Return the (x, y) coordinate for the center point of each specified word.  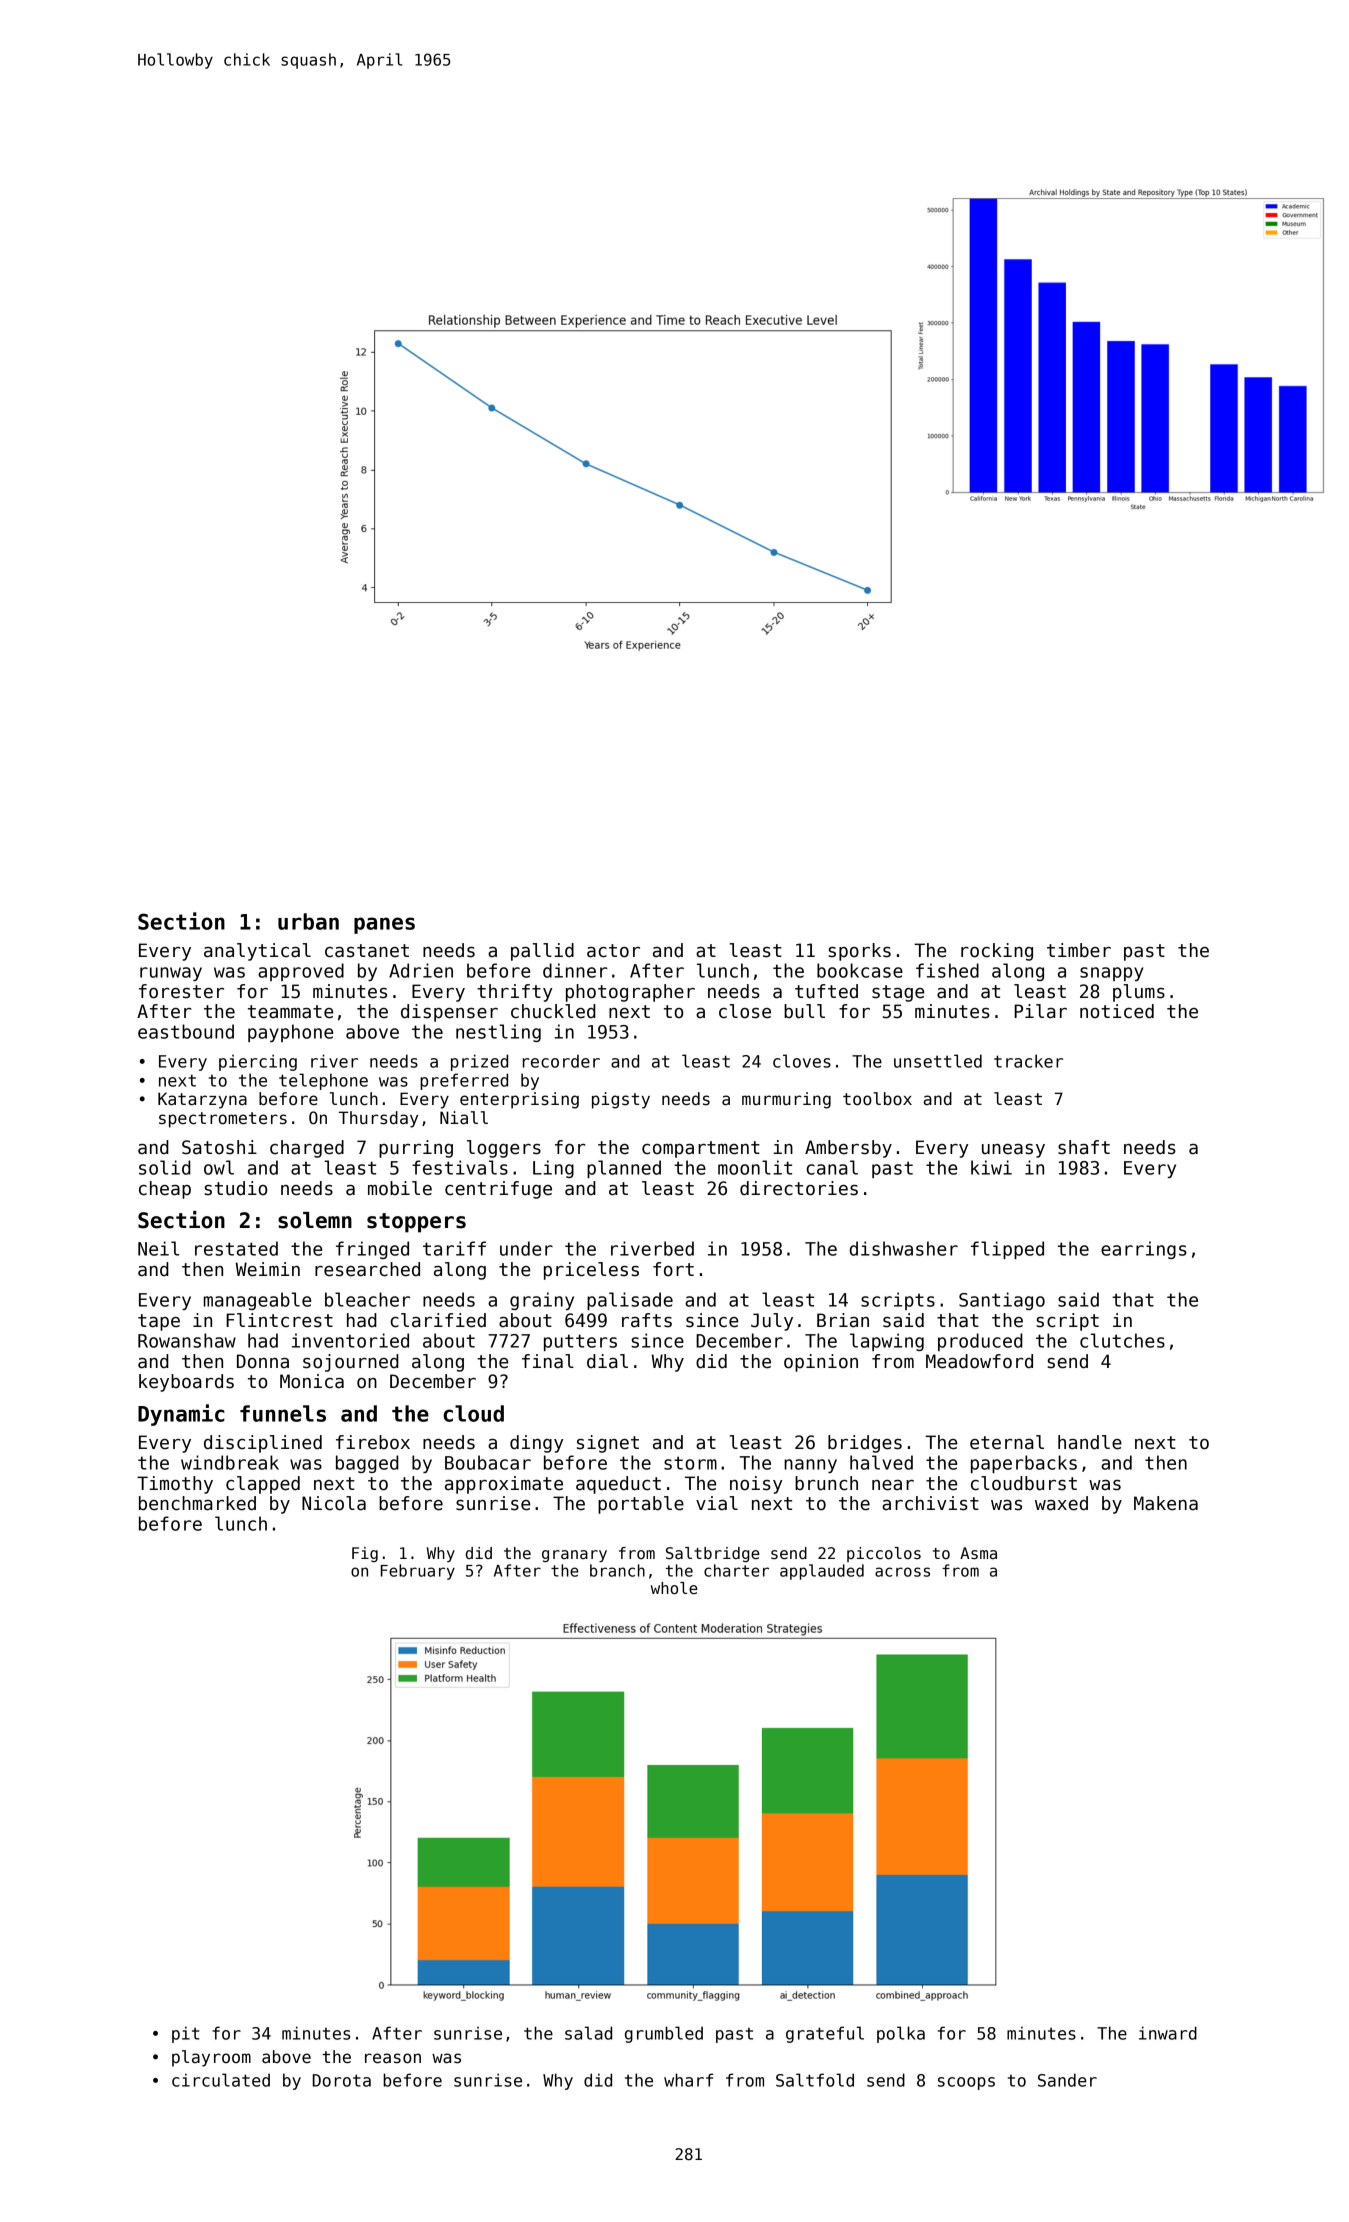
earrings (1144, 1250)
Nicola (334, 1503)
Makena (1166, 1503)
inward (1168, 2033)
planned (624, 1169)
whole (674, 1588)
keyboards (186, 1383)
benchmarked (197, 1503)
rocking (997, 952)
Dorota (342, 2080)
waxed (1061, 1503)
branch (617, 1570)
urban (308, 921)
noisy (756, 1485)
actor (613, 951)
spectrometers (223, 1120)
